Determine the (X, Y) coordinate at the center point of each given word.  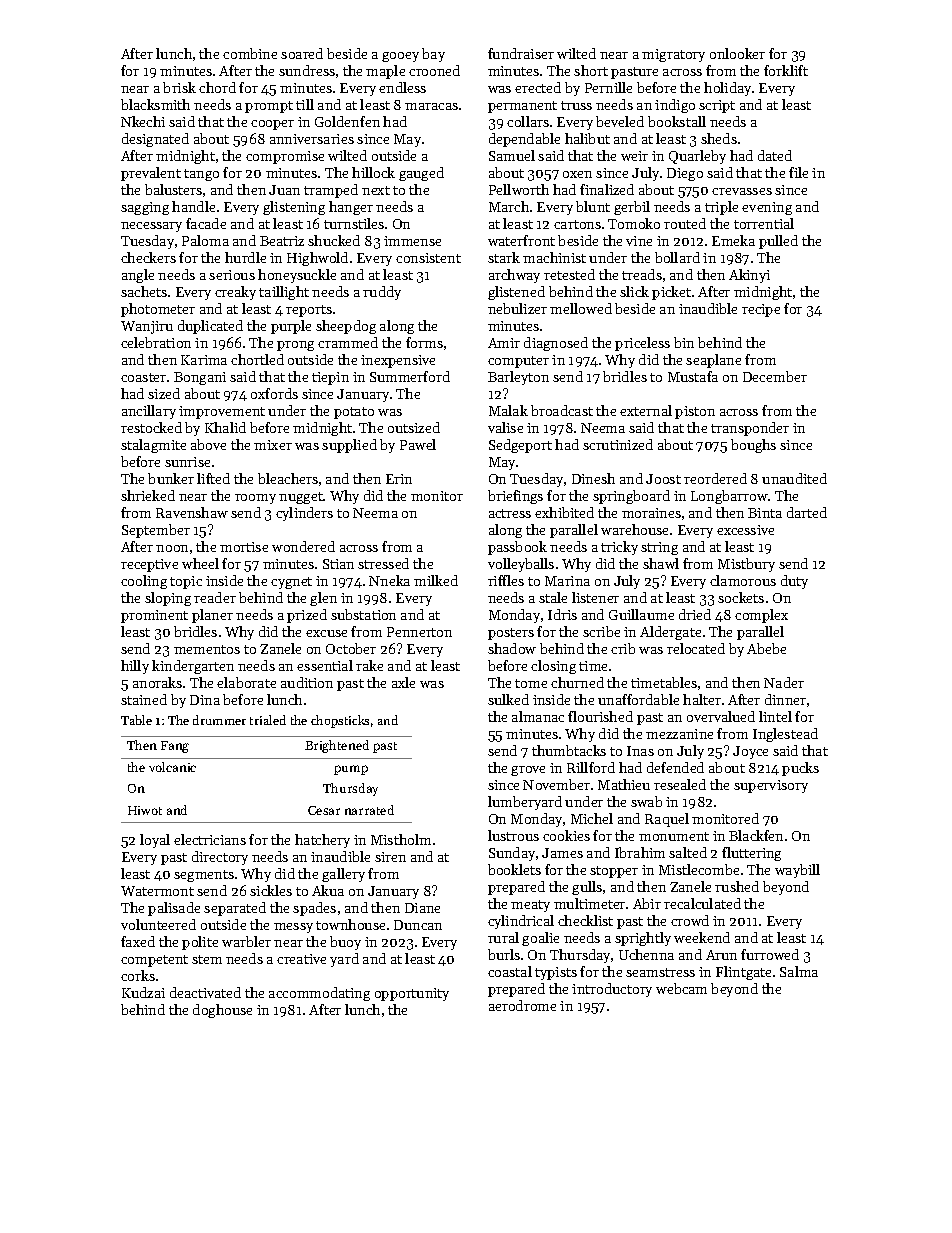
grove (528, 771)
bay (433, 55)
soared (302, 53)
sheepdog (346, 327)
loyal (155, 841)
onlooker (737, 53)
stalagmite (153, 446)
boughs (753, 446)
